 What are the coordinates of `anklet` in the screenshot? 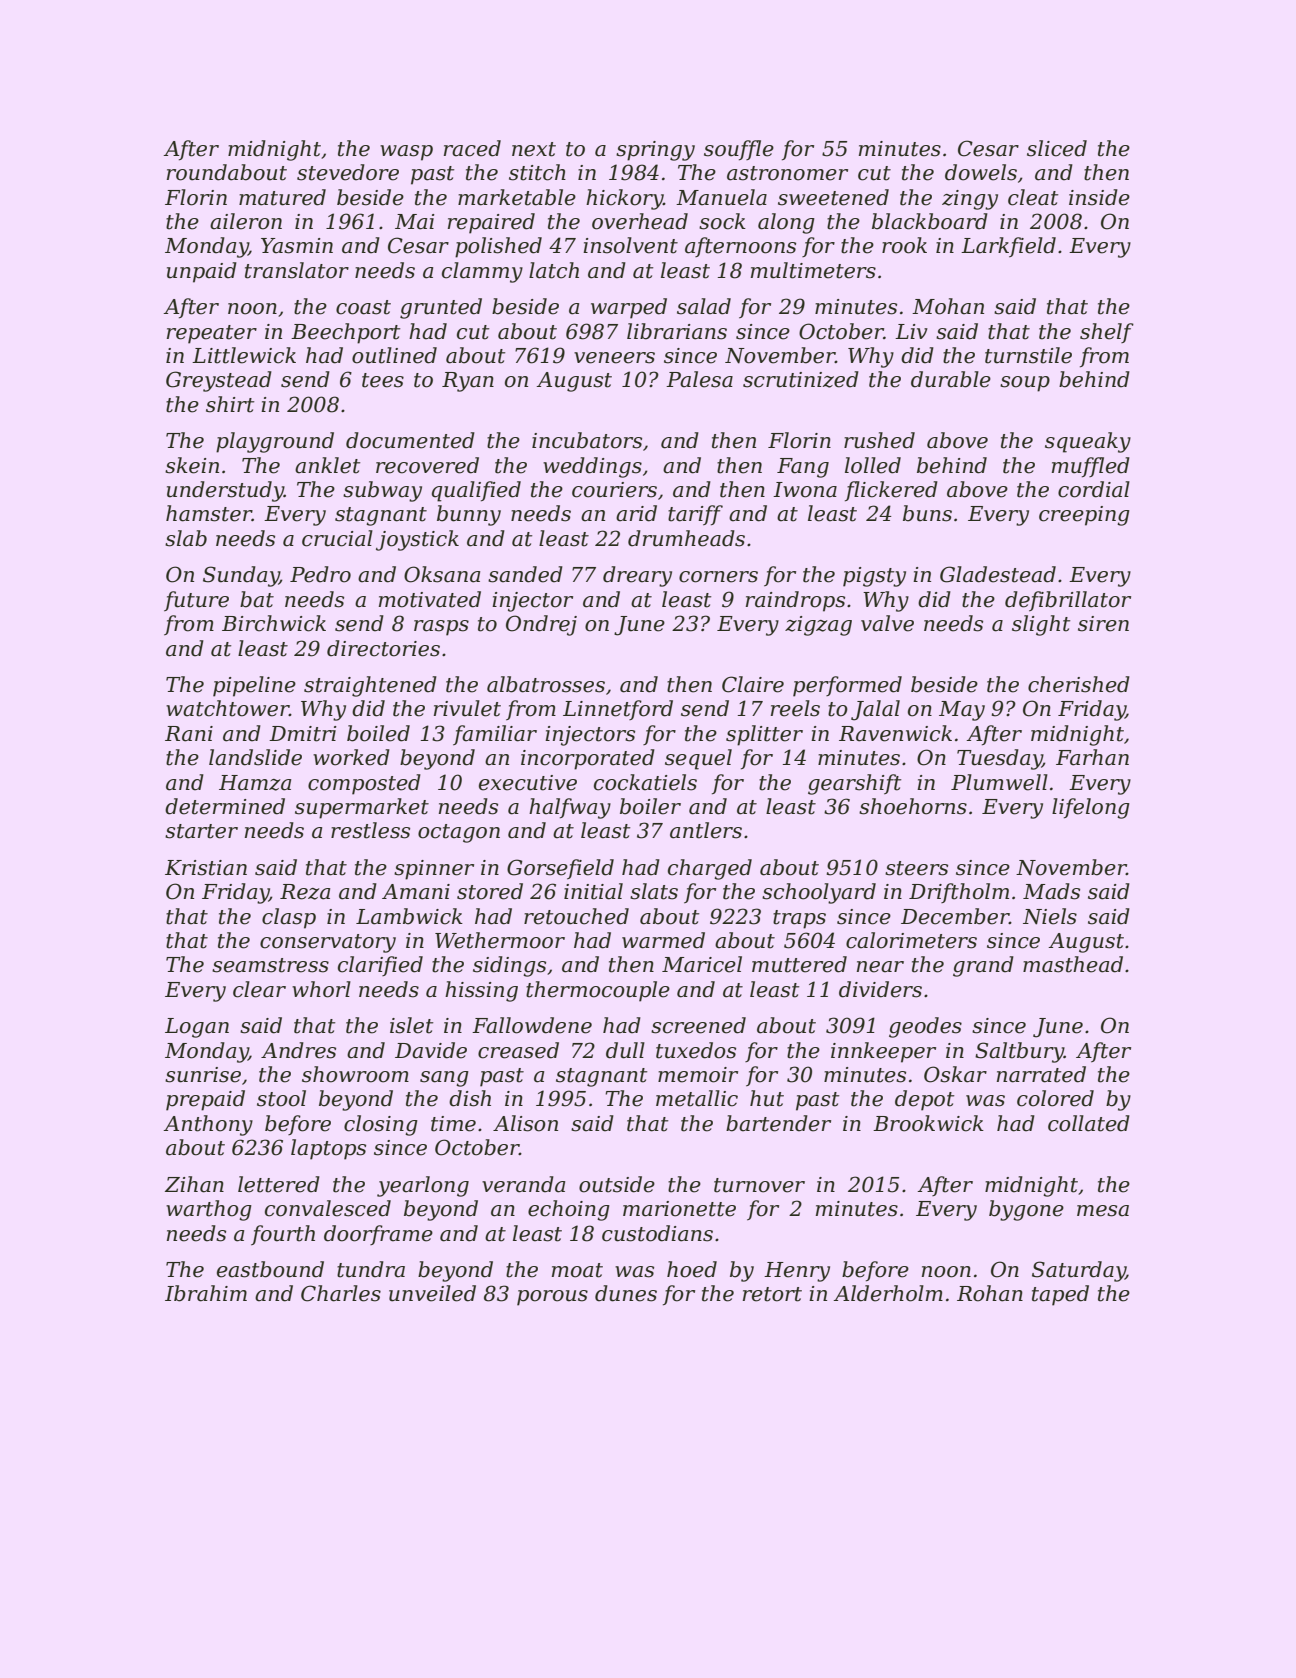 It's located at (327, 465).
